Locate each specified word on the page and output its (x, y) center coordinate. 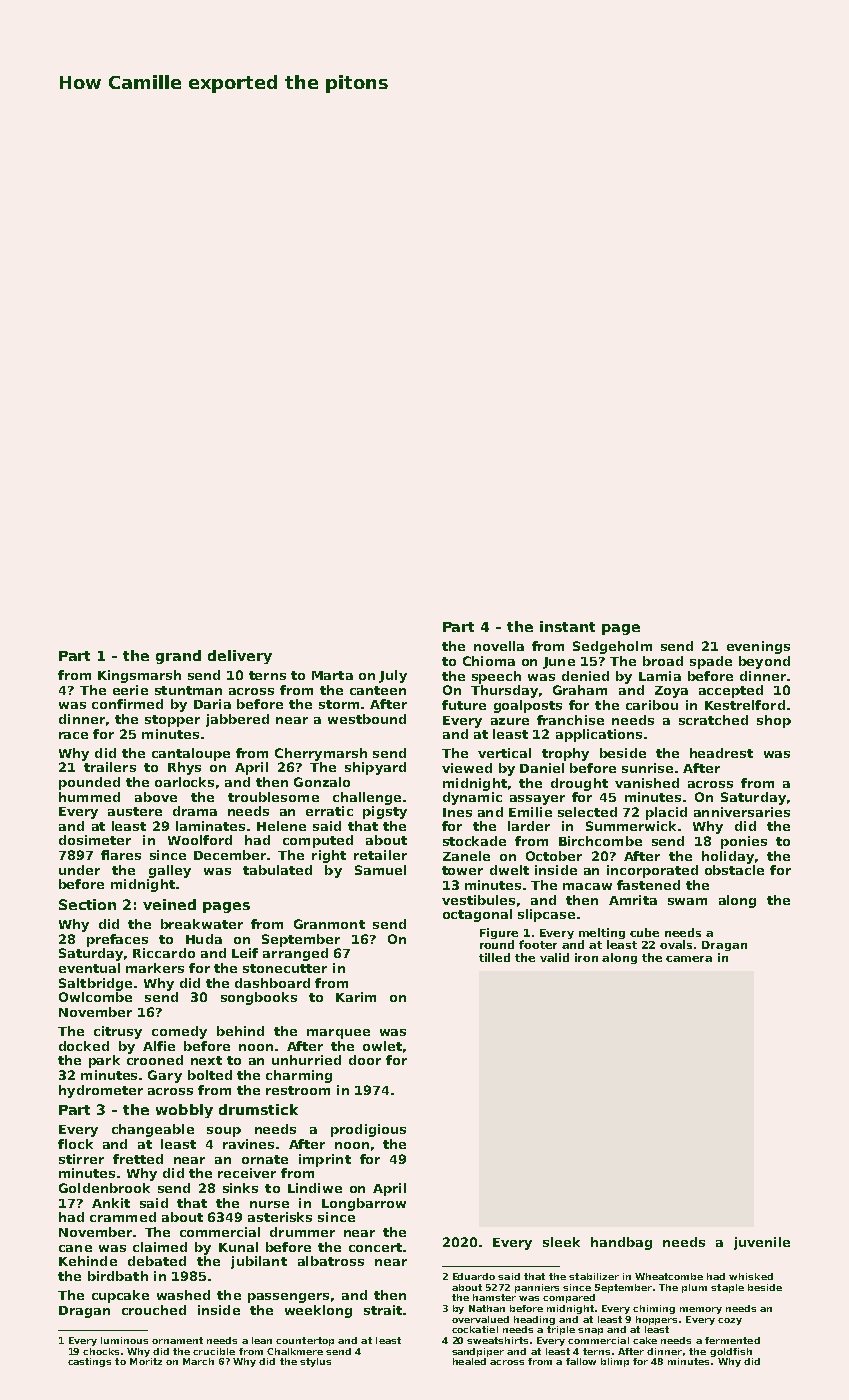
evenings (758, 647)
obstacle (734, 870)
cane (75, 1248)
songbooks (259, 998)
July (393, 676)
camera (689, 959)
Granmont (329, 924)
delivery (240, 657)
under (79, 870)
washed (183, 1295)
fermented (732, 1340)
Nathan (487, 1308)
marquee (338, 1034)
